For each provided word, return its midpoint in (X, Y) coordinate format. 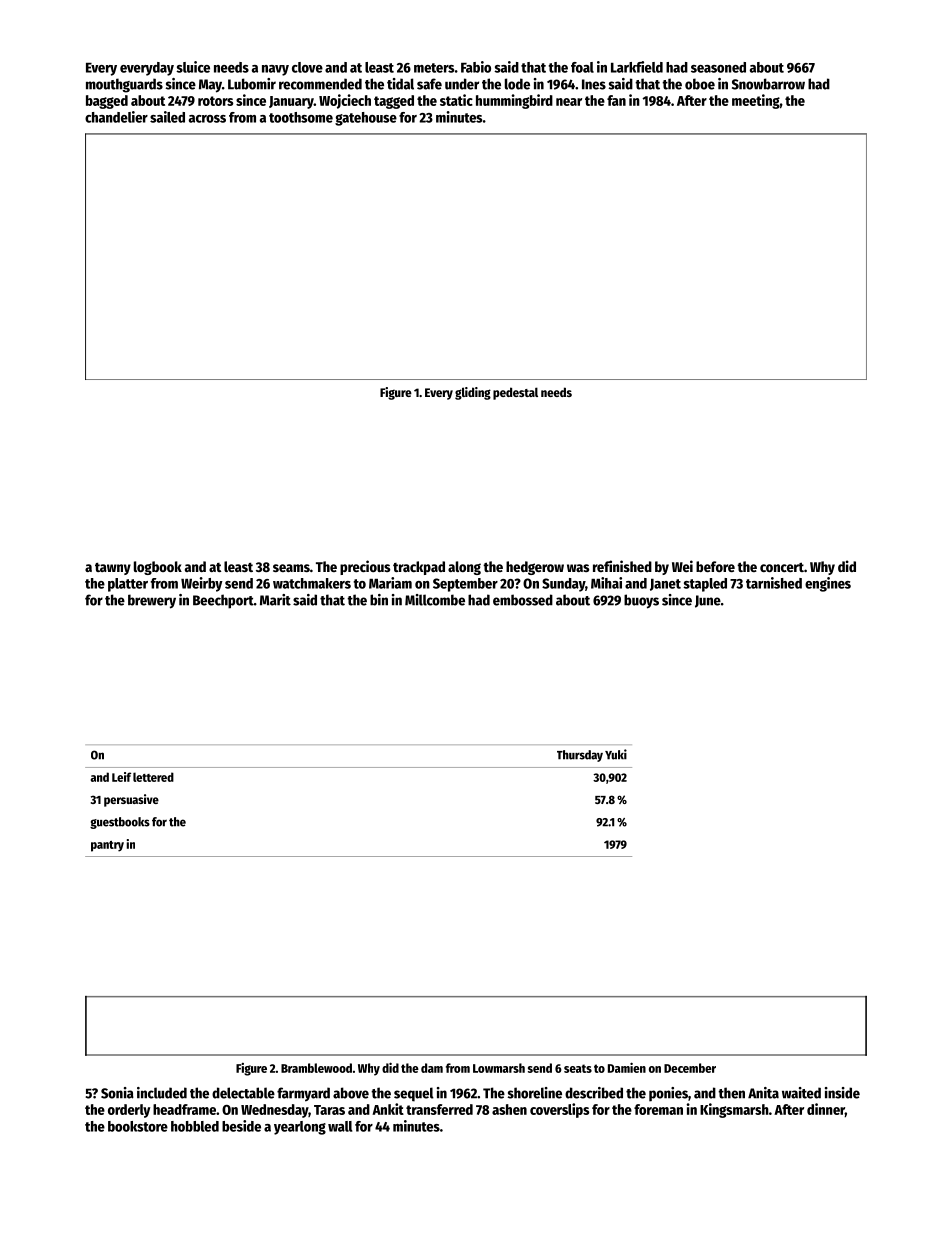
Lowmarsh (499, 1068)
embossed (523, 600)
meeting (756, 101)
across (207, 119)
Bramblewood (316, 1068)
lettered (153, 777)
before (715, 566)
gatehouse (366, 119)
